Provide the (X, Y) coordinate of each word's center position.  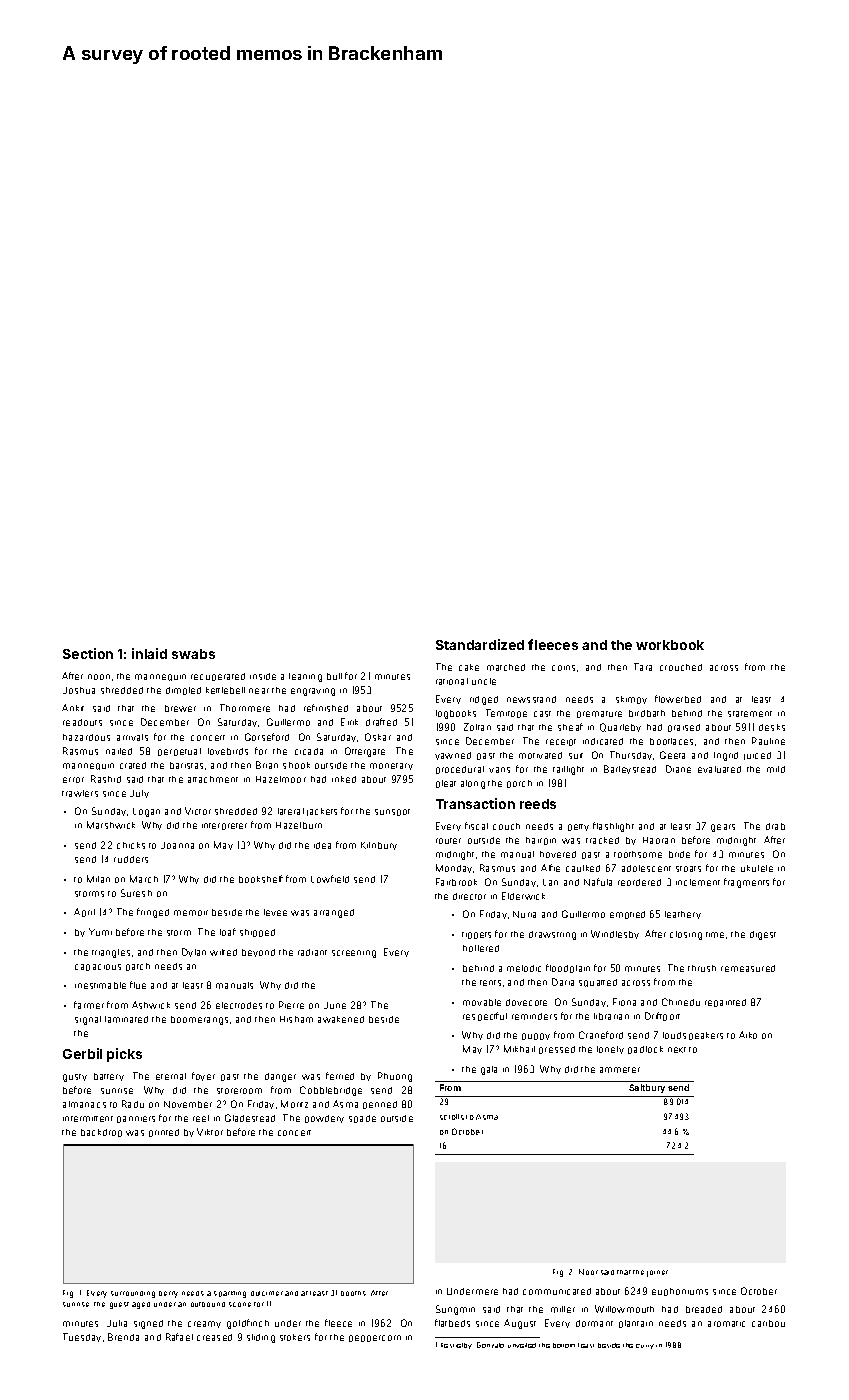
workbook (670, 645)
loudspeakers (693, 1036)
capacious (98, 967)
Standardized (480, 644)
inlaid (149, 653)
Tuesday (82, 1337)
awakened (341, 1019)
